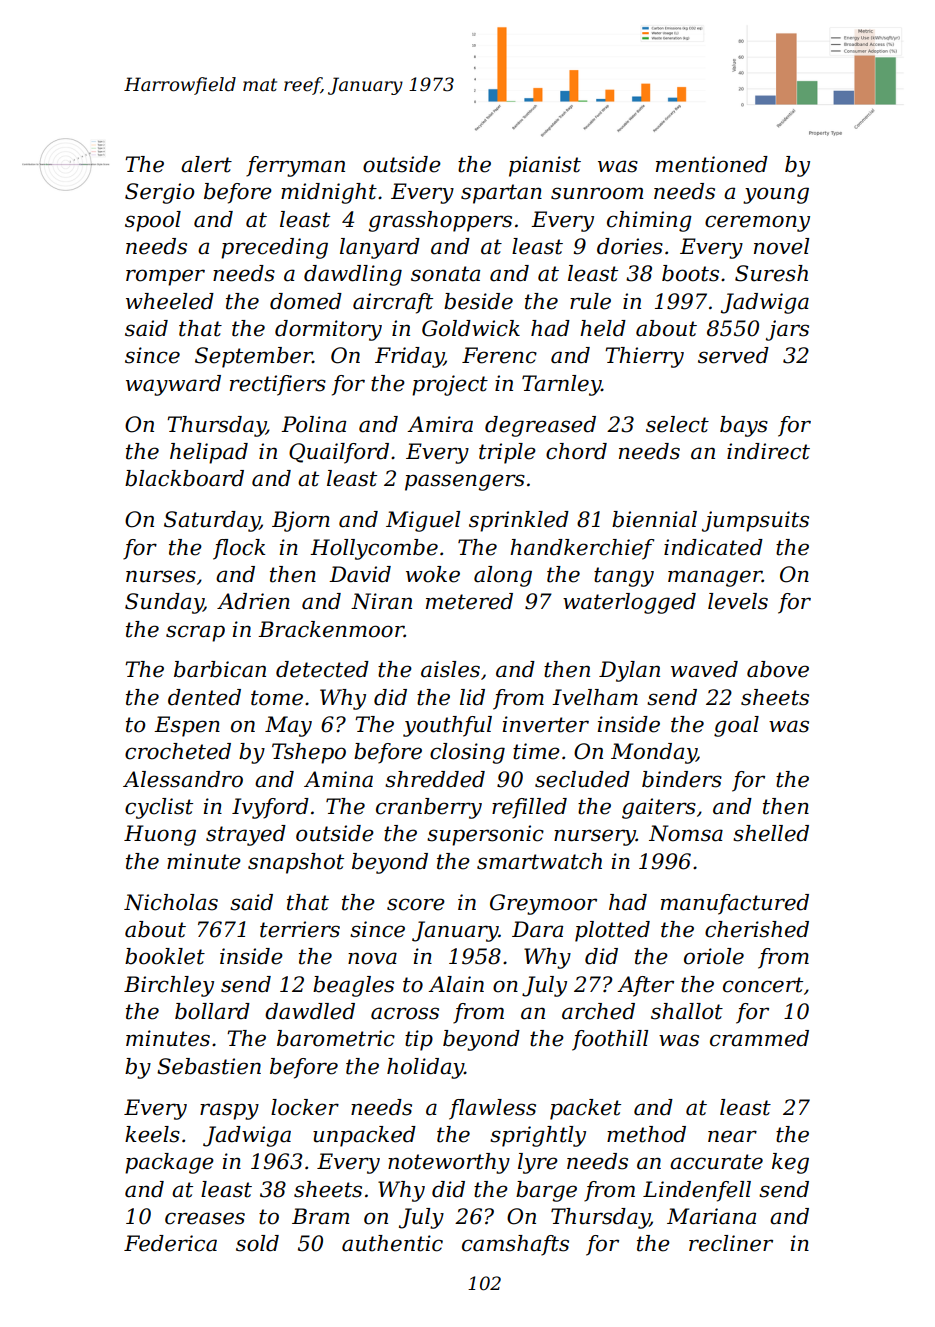 The width and height of the image is (935, 1327). Describe the element at coordinates (170, 1243) in the image. I see `Federica` at that location.
